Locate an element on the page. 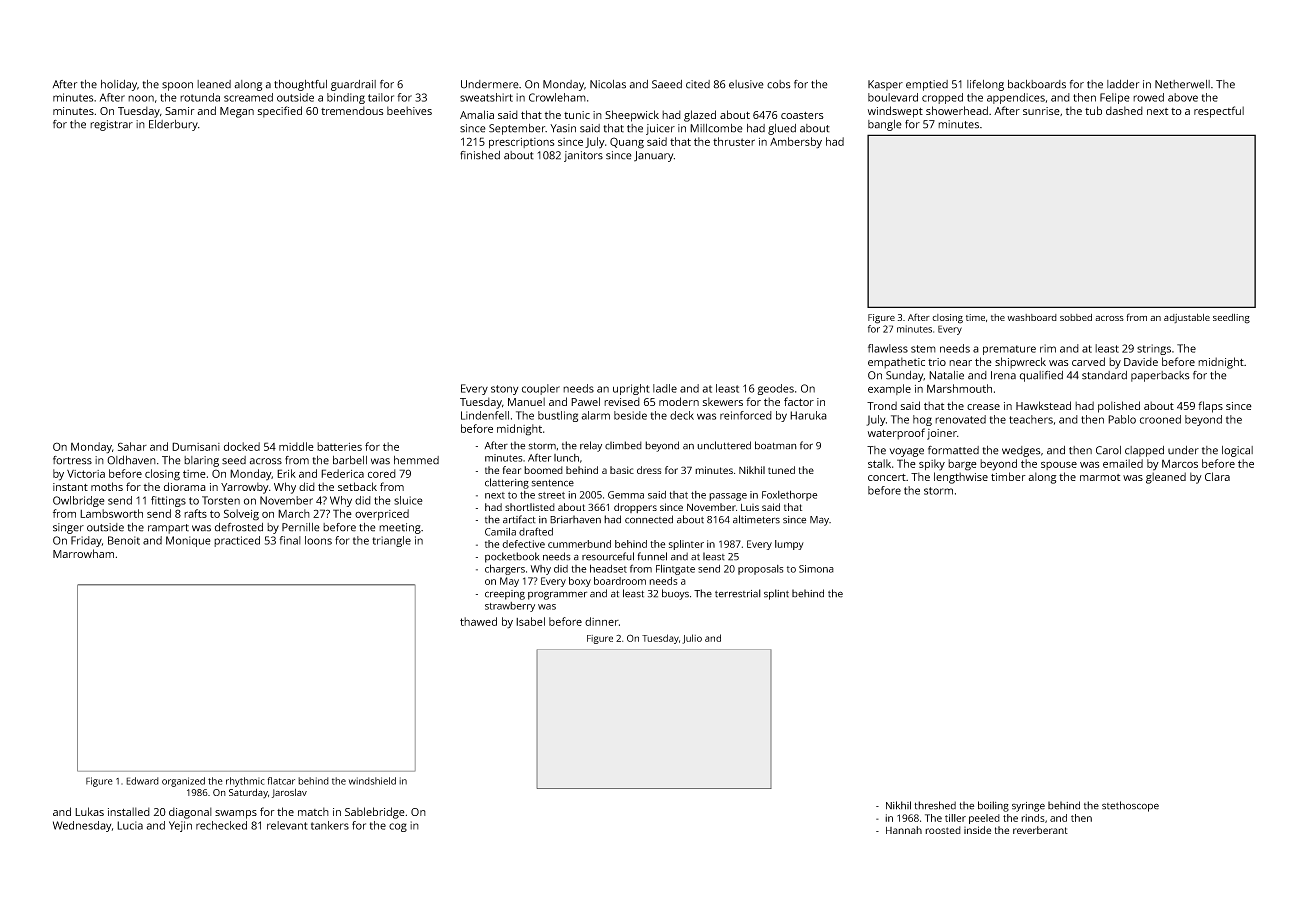 This page has width=1308, height=924. Clara is located at coordinates (1217, 476).
